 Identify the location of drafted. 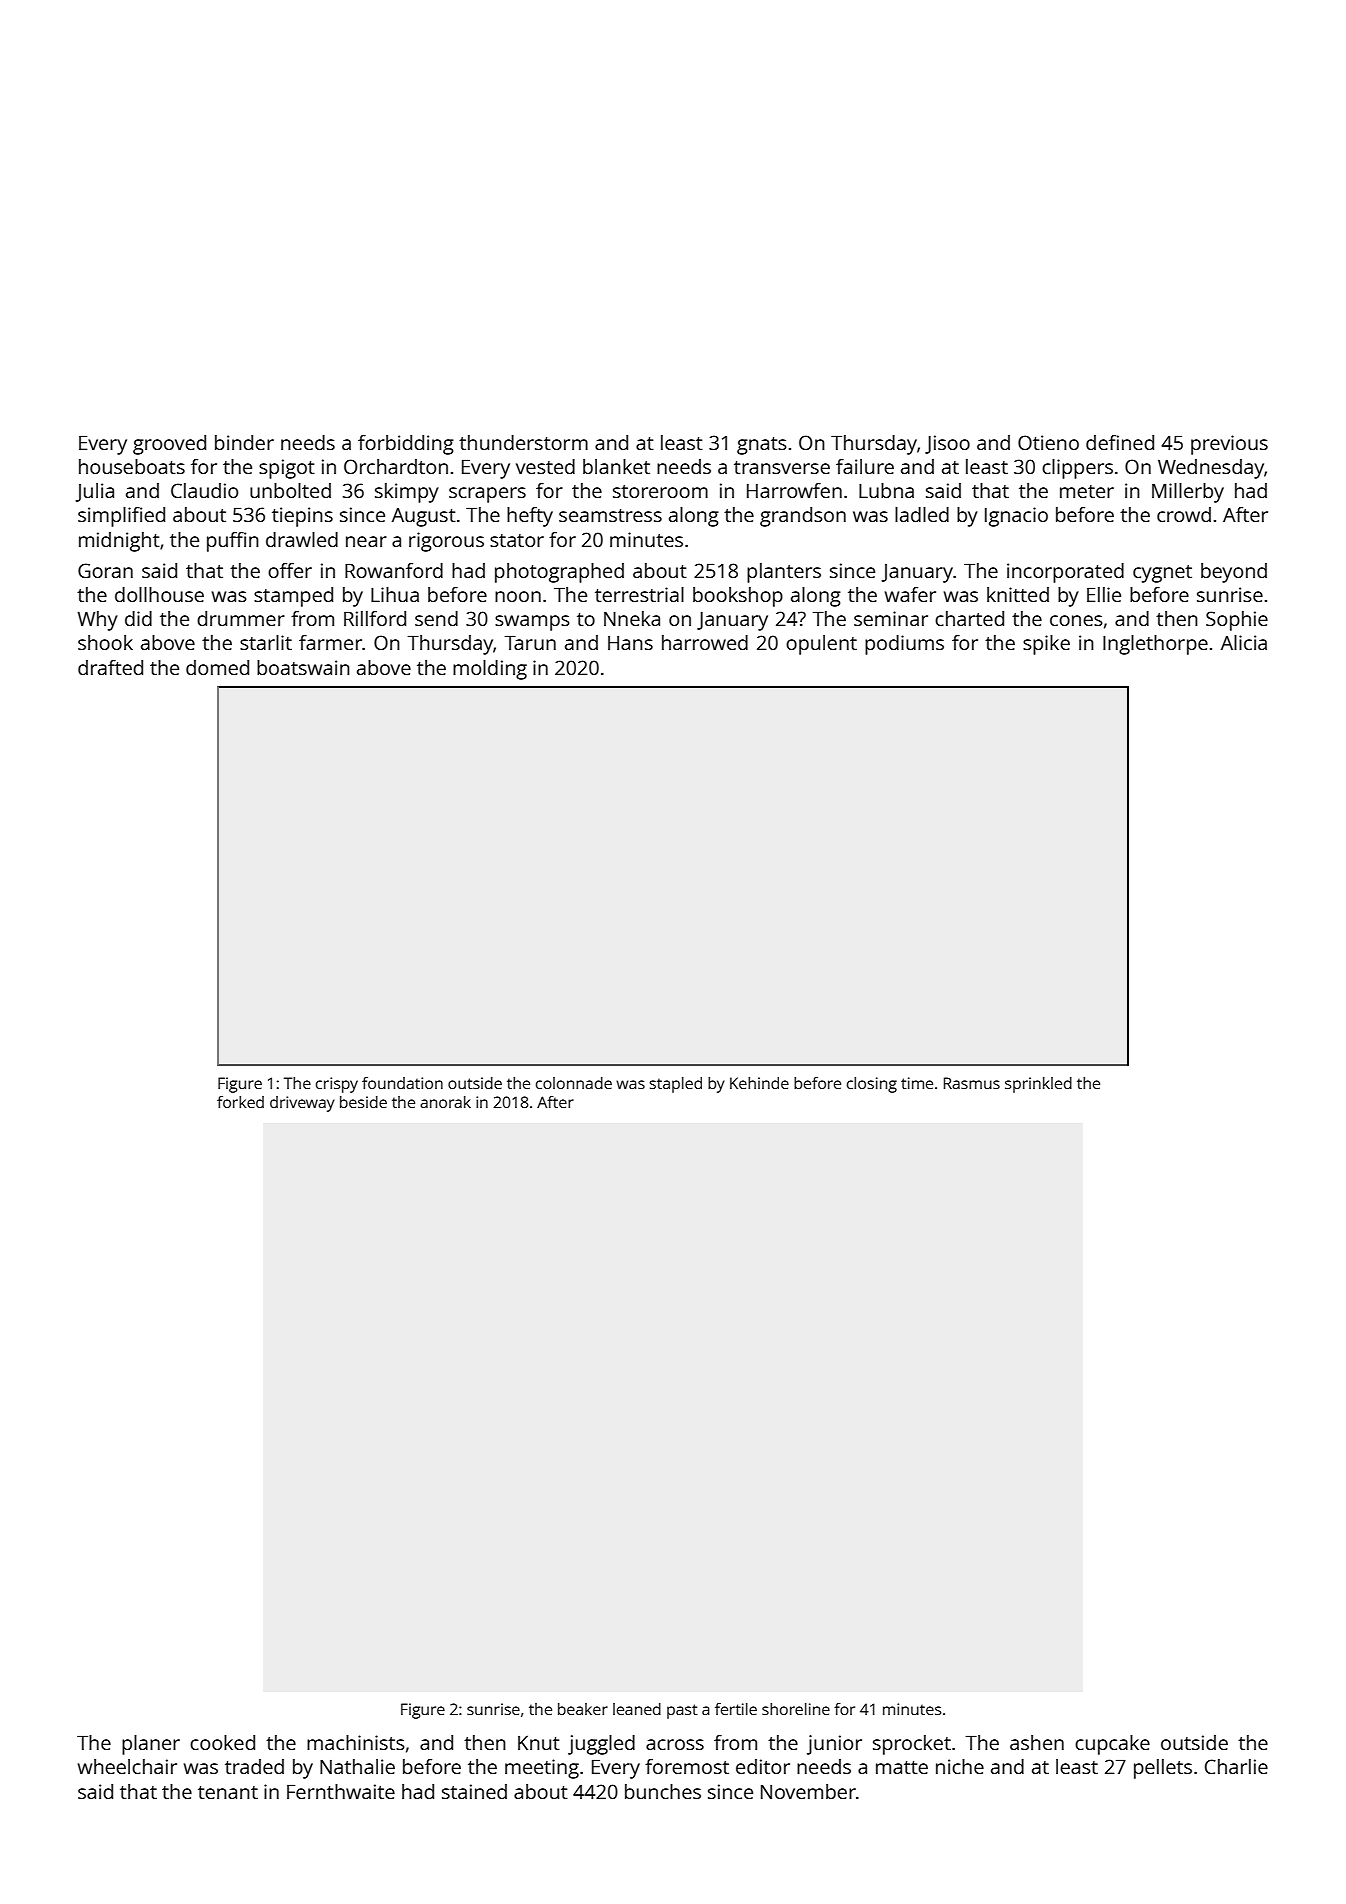
(110, 667).
